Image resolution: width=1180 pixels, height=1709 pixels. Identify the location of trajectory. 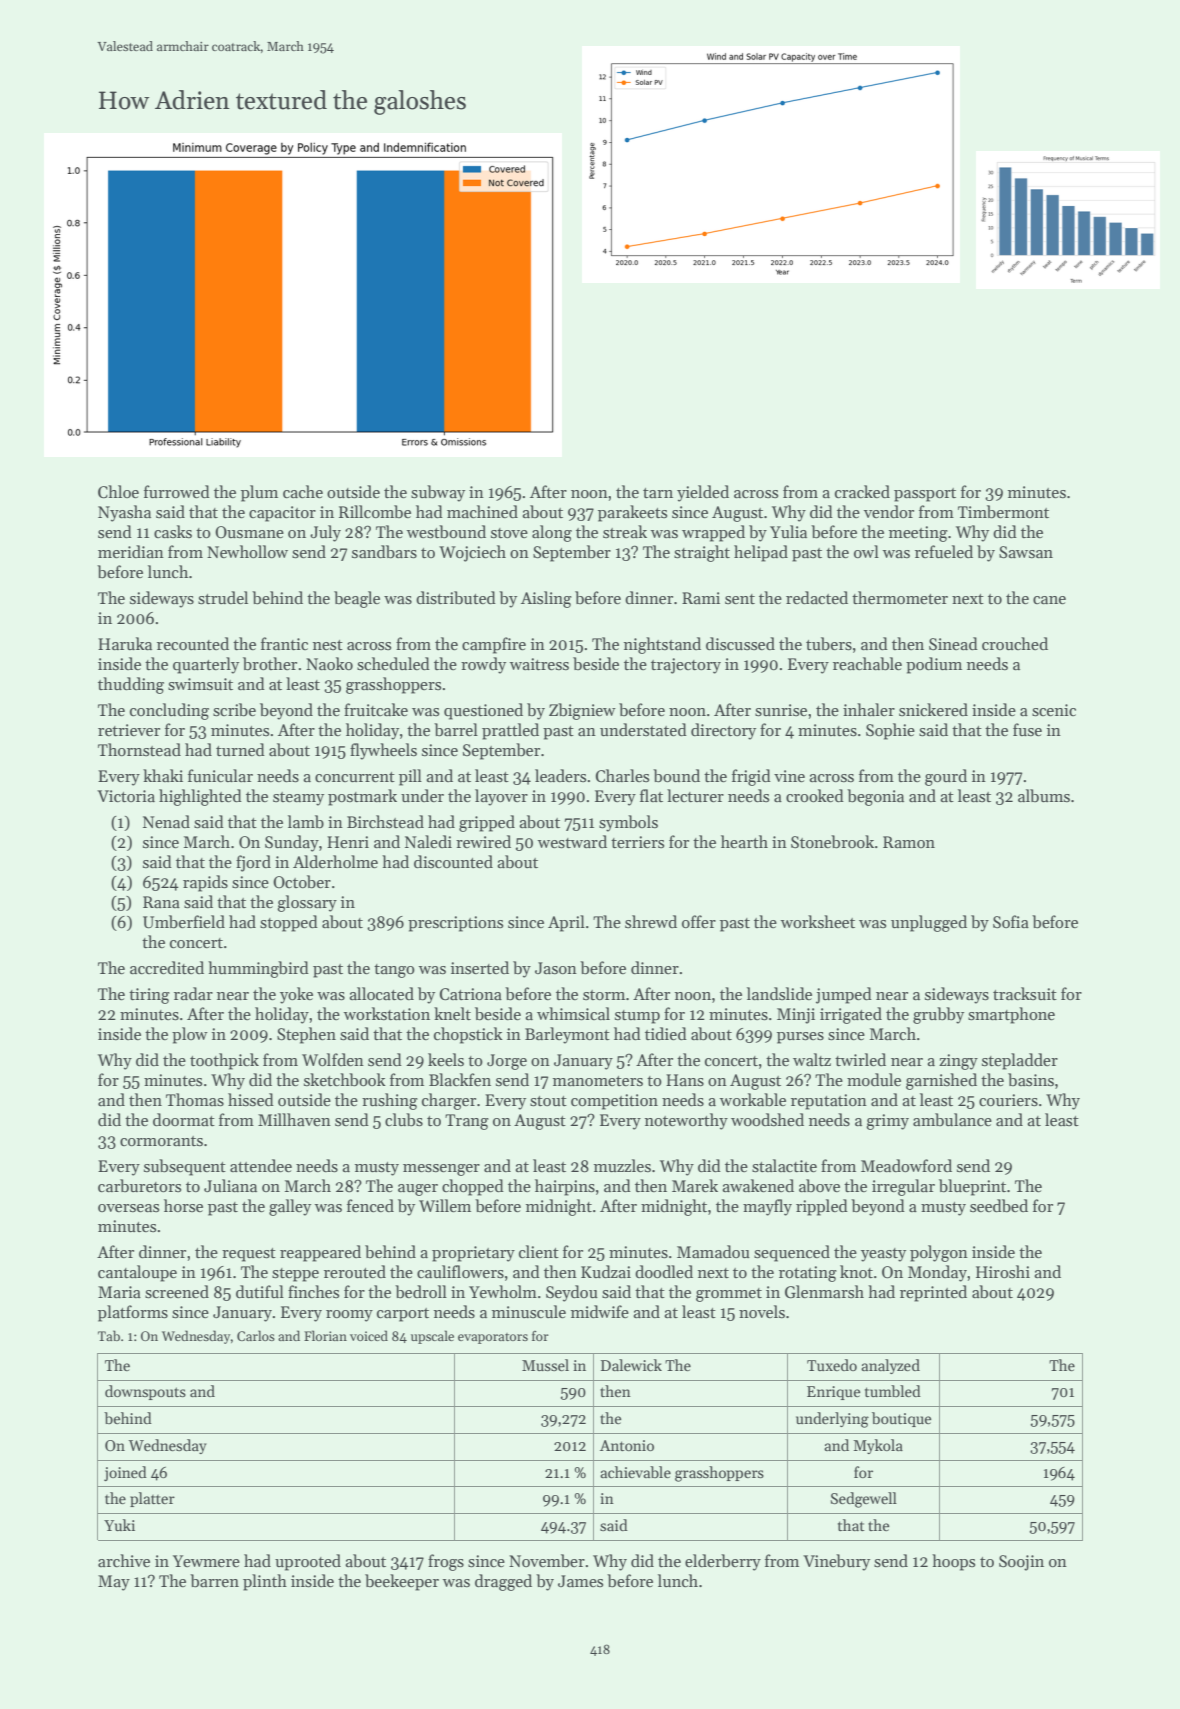
(686, 666).
